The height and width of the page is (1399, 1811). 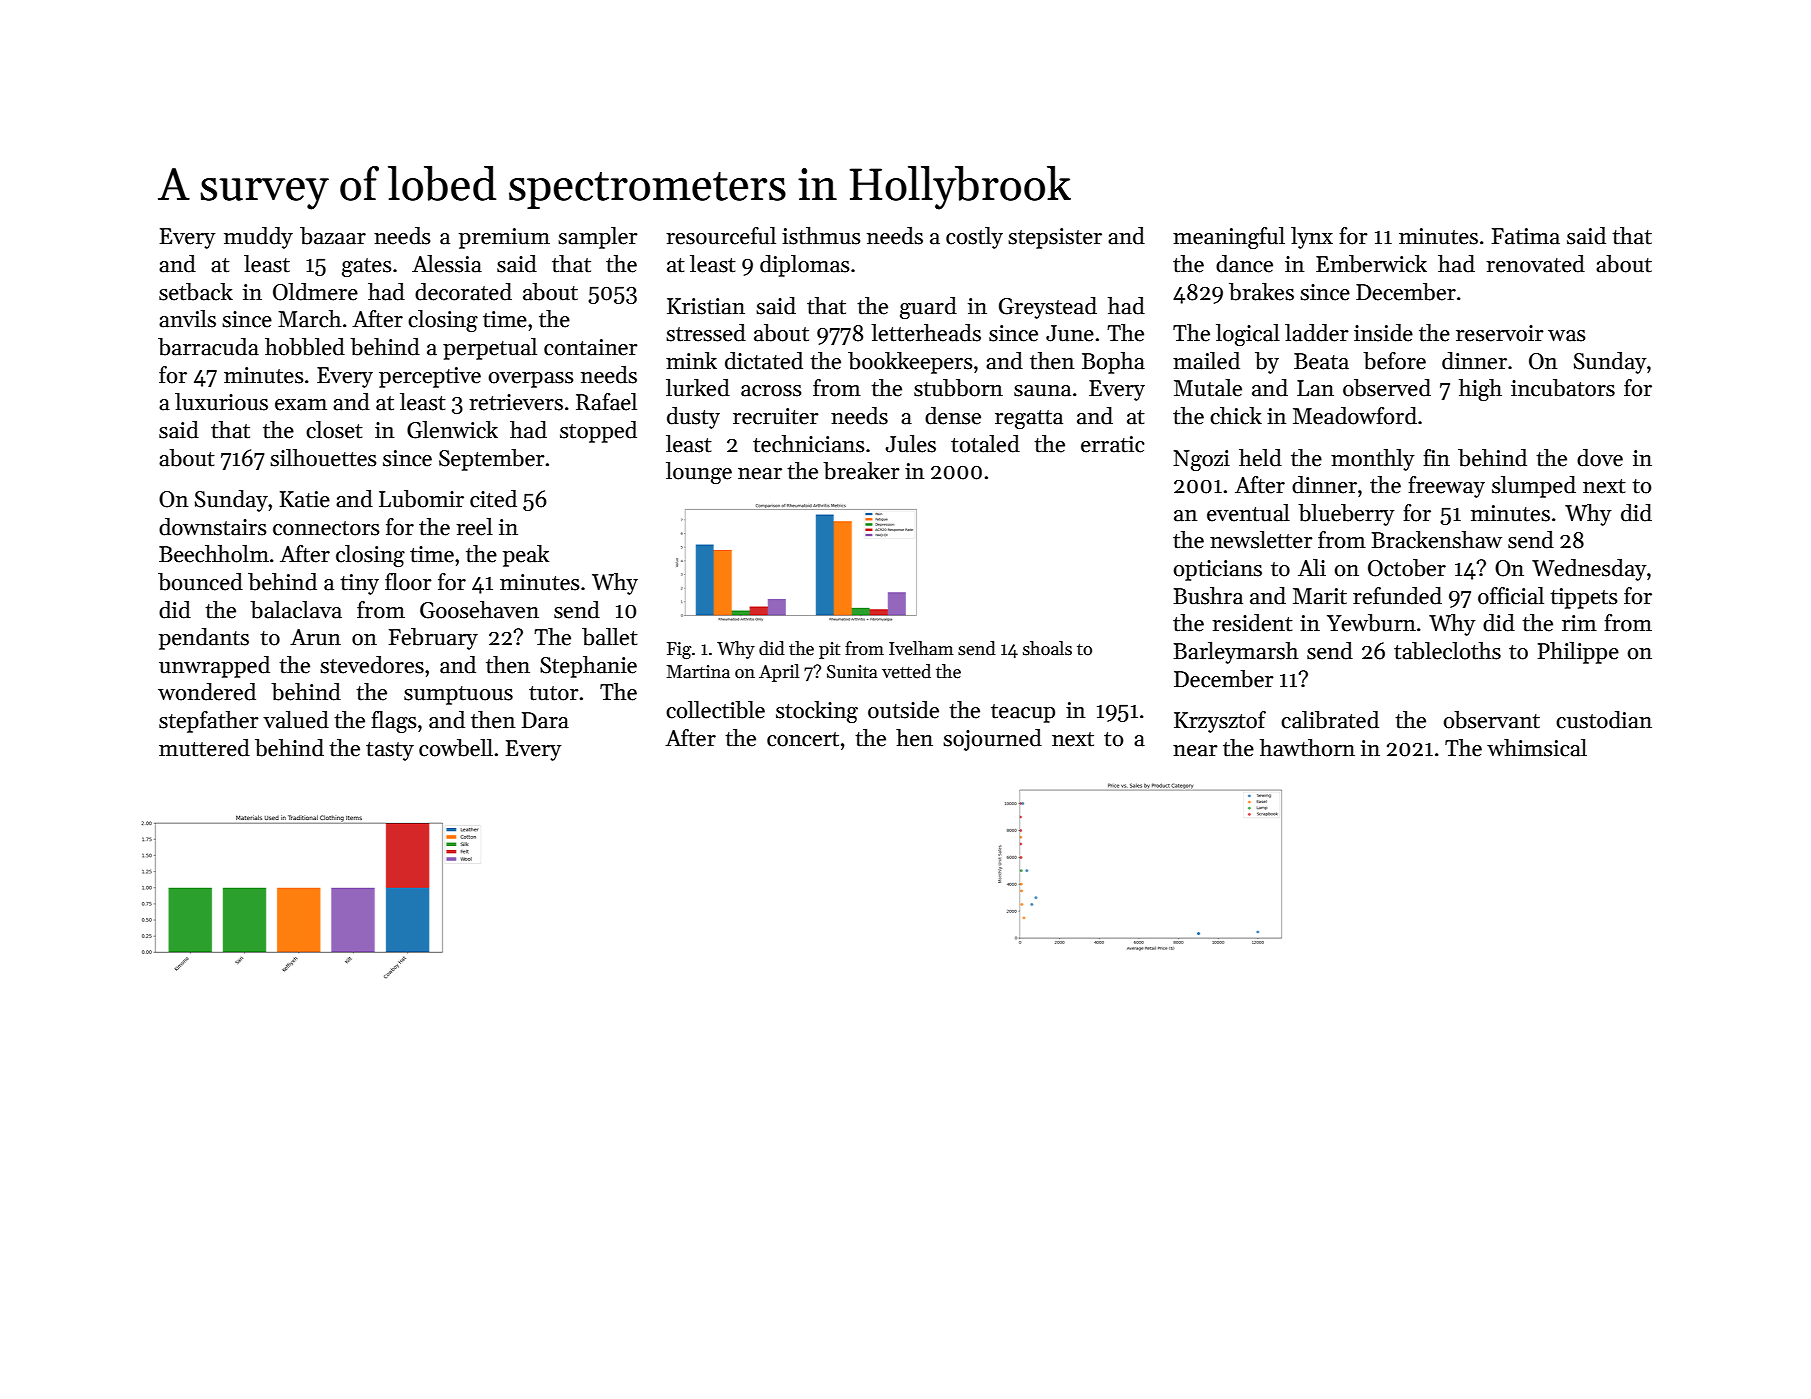 What do you see at coordinates (1252, 623) in the page?
I see `resident` at bounding box center [1252, 623].
